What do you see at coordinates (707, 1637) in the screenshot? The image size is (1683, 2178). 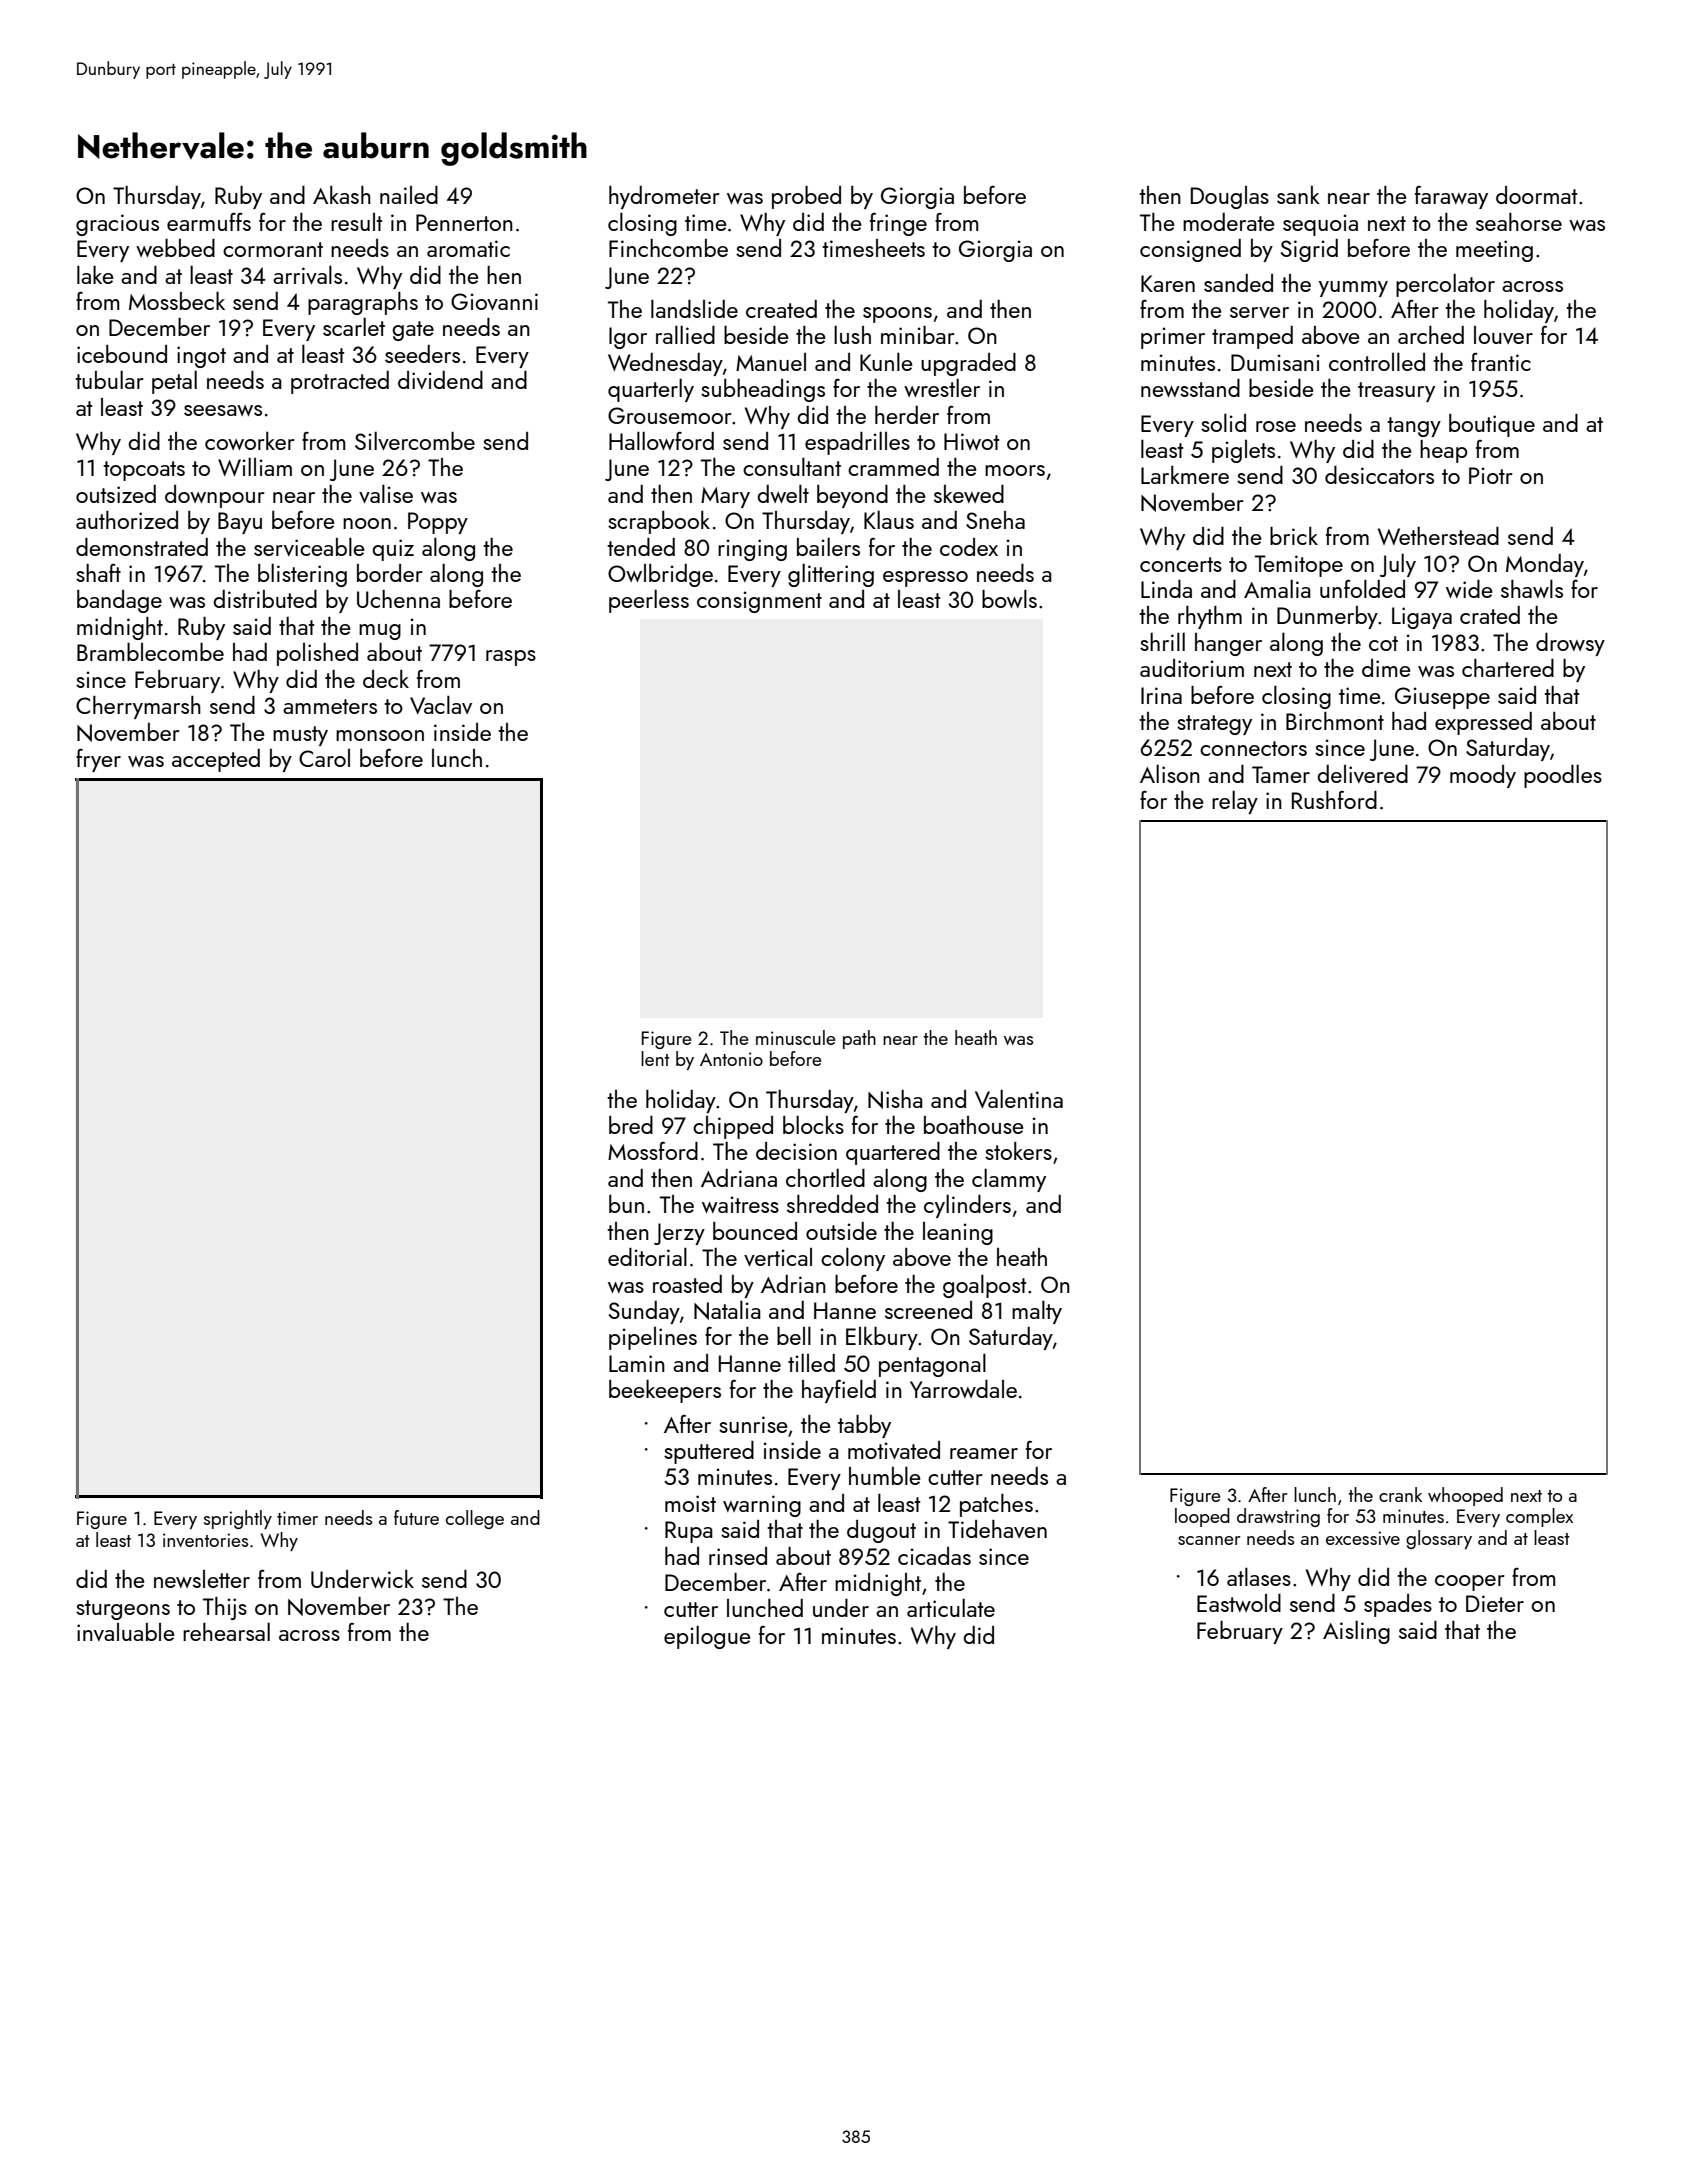 I see `epilogue` at bounding box center [707, 1637].
